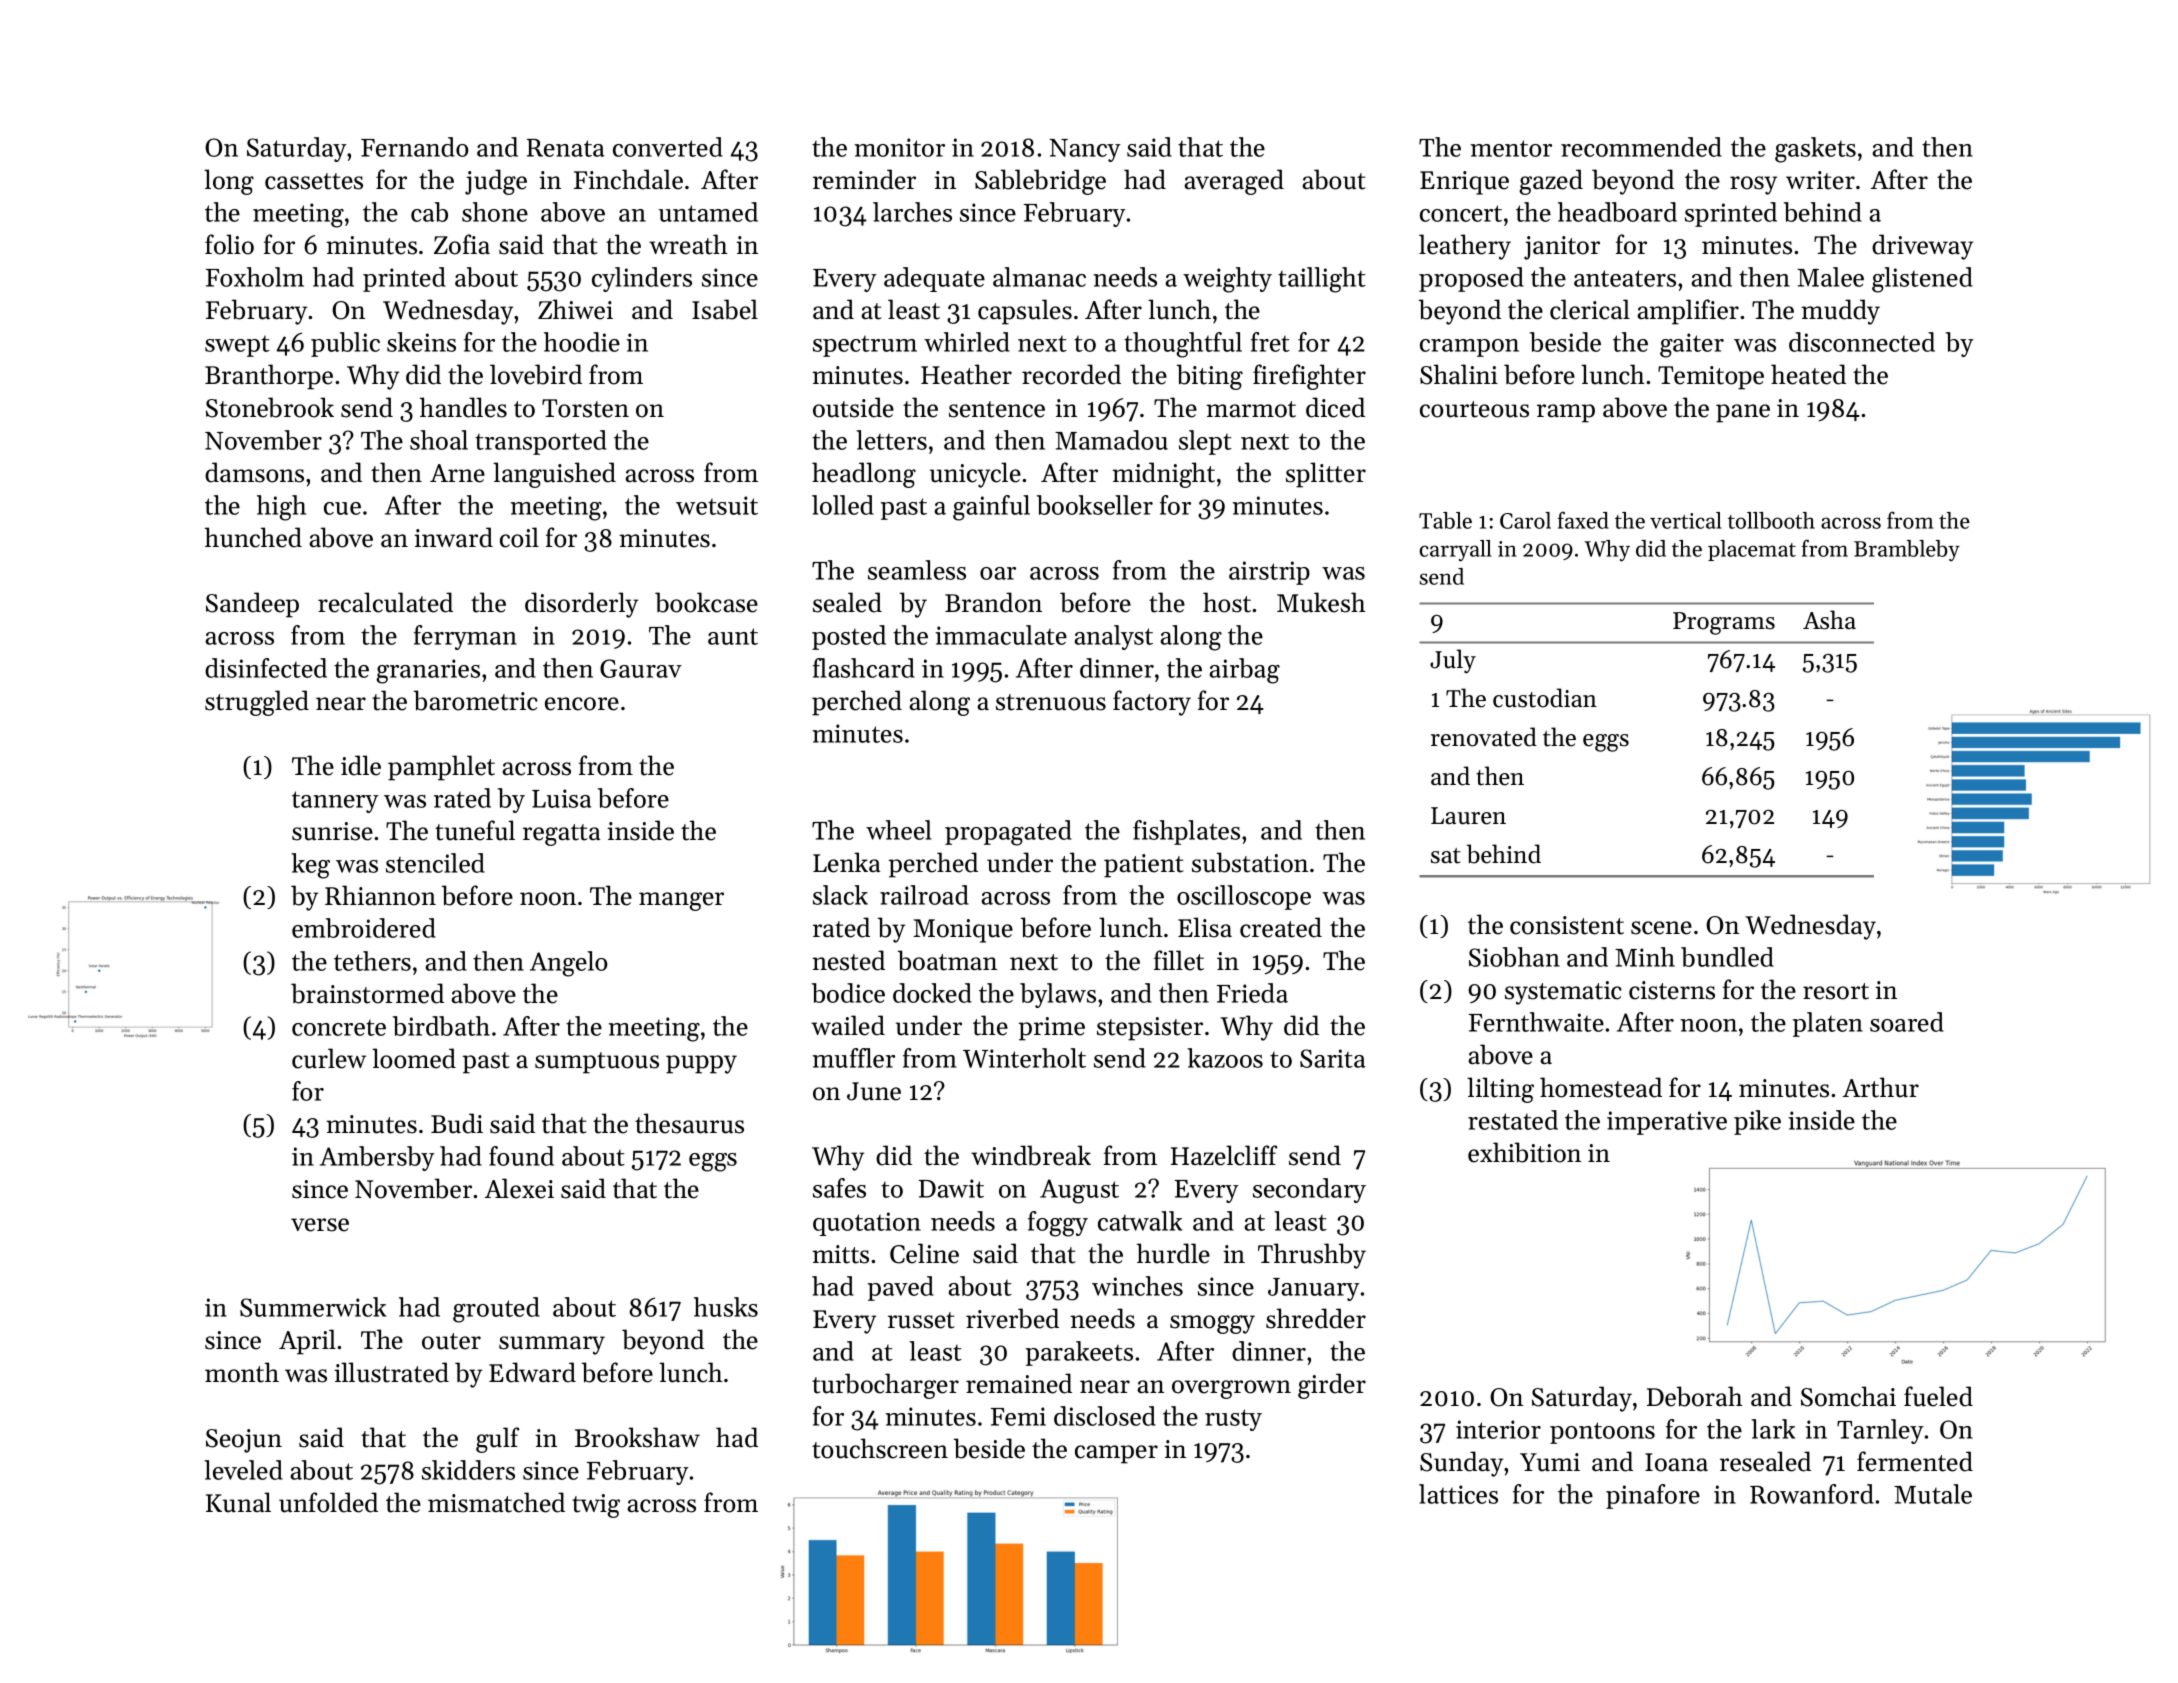 The width and height of the image is (2178, 1683). I want to click on soared, so click(1907, 1022).
